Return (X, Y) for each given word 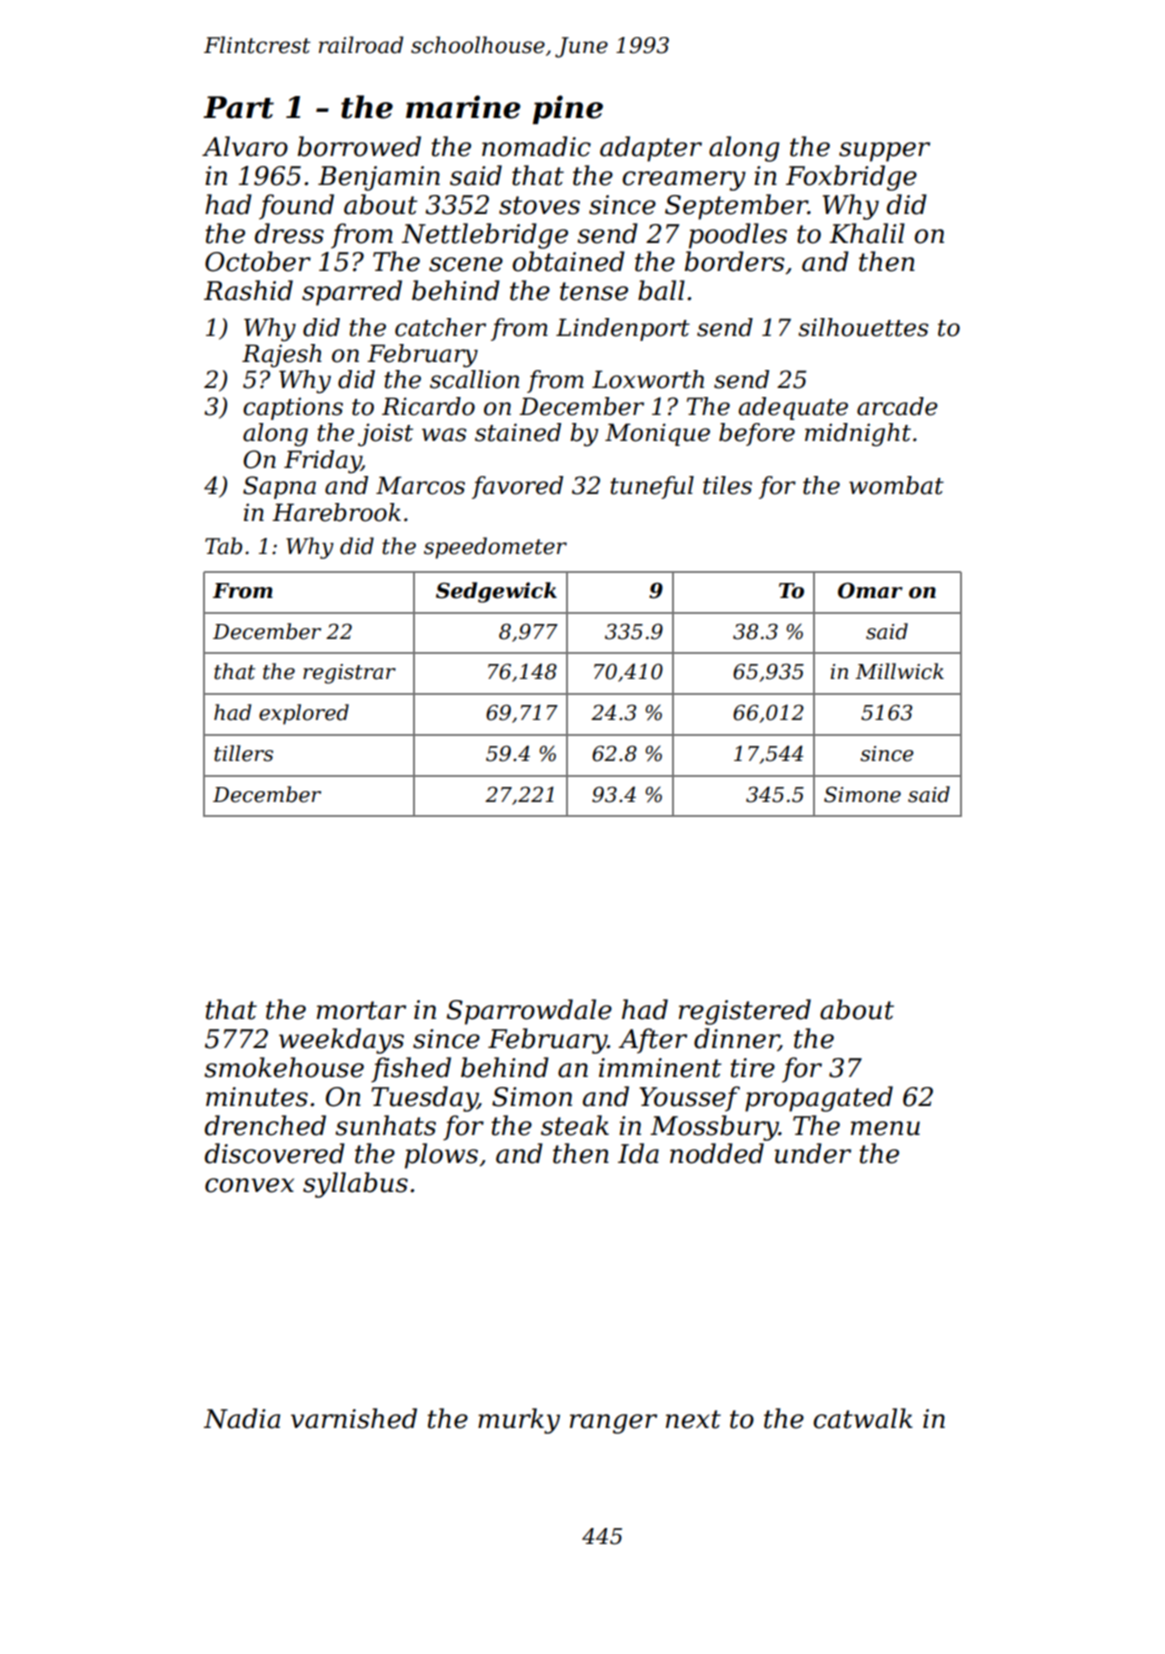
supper (884, 152)
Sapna (279, 487)
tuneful (652, 487)
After (652, 1041)
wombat (896, 485)
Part (238, 107)
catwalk (863, 1418)
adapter (651, 149)
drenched (265, 1125)
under (813, 1153)
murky (519, 1421)
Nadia (242, 1418)
